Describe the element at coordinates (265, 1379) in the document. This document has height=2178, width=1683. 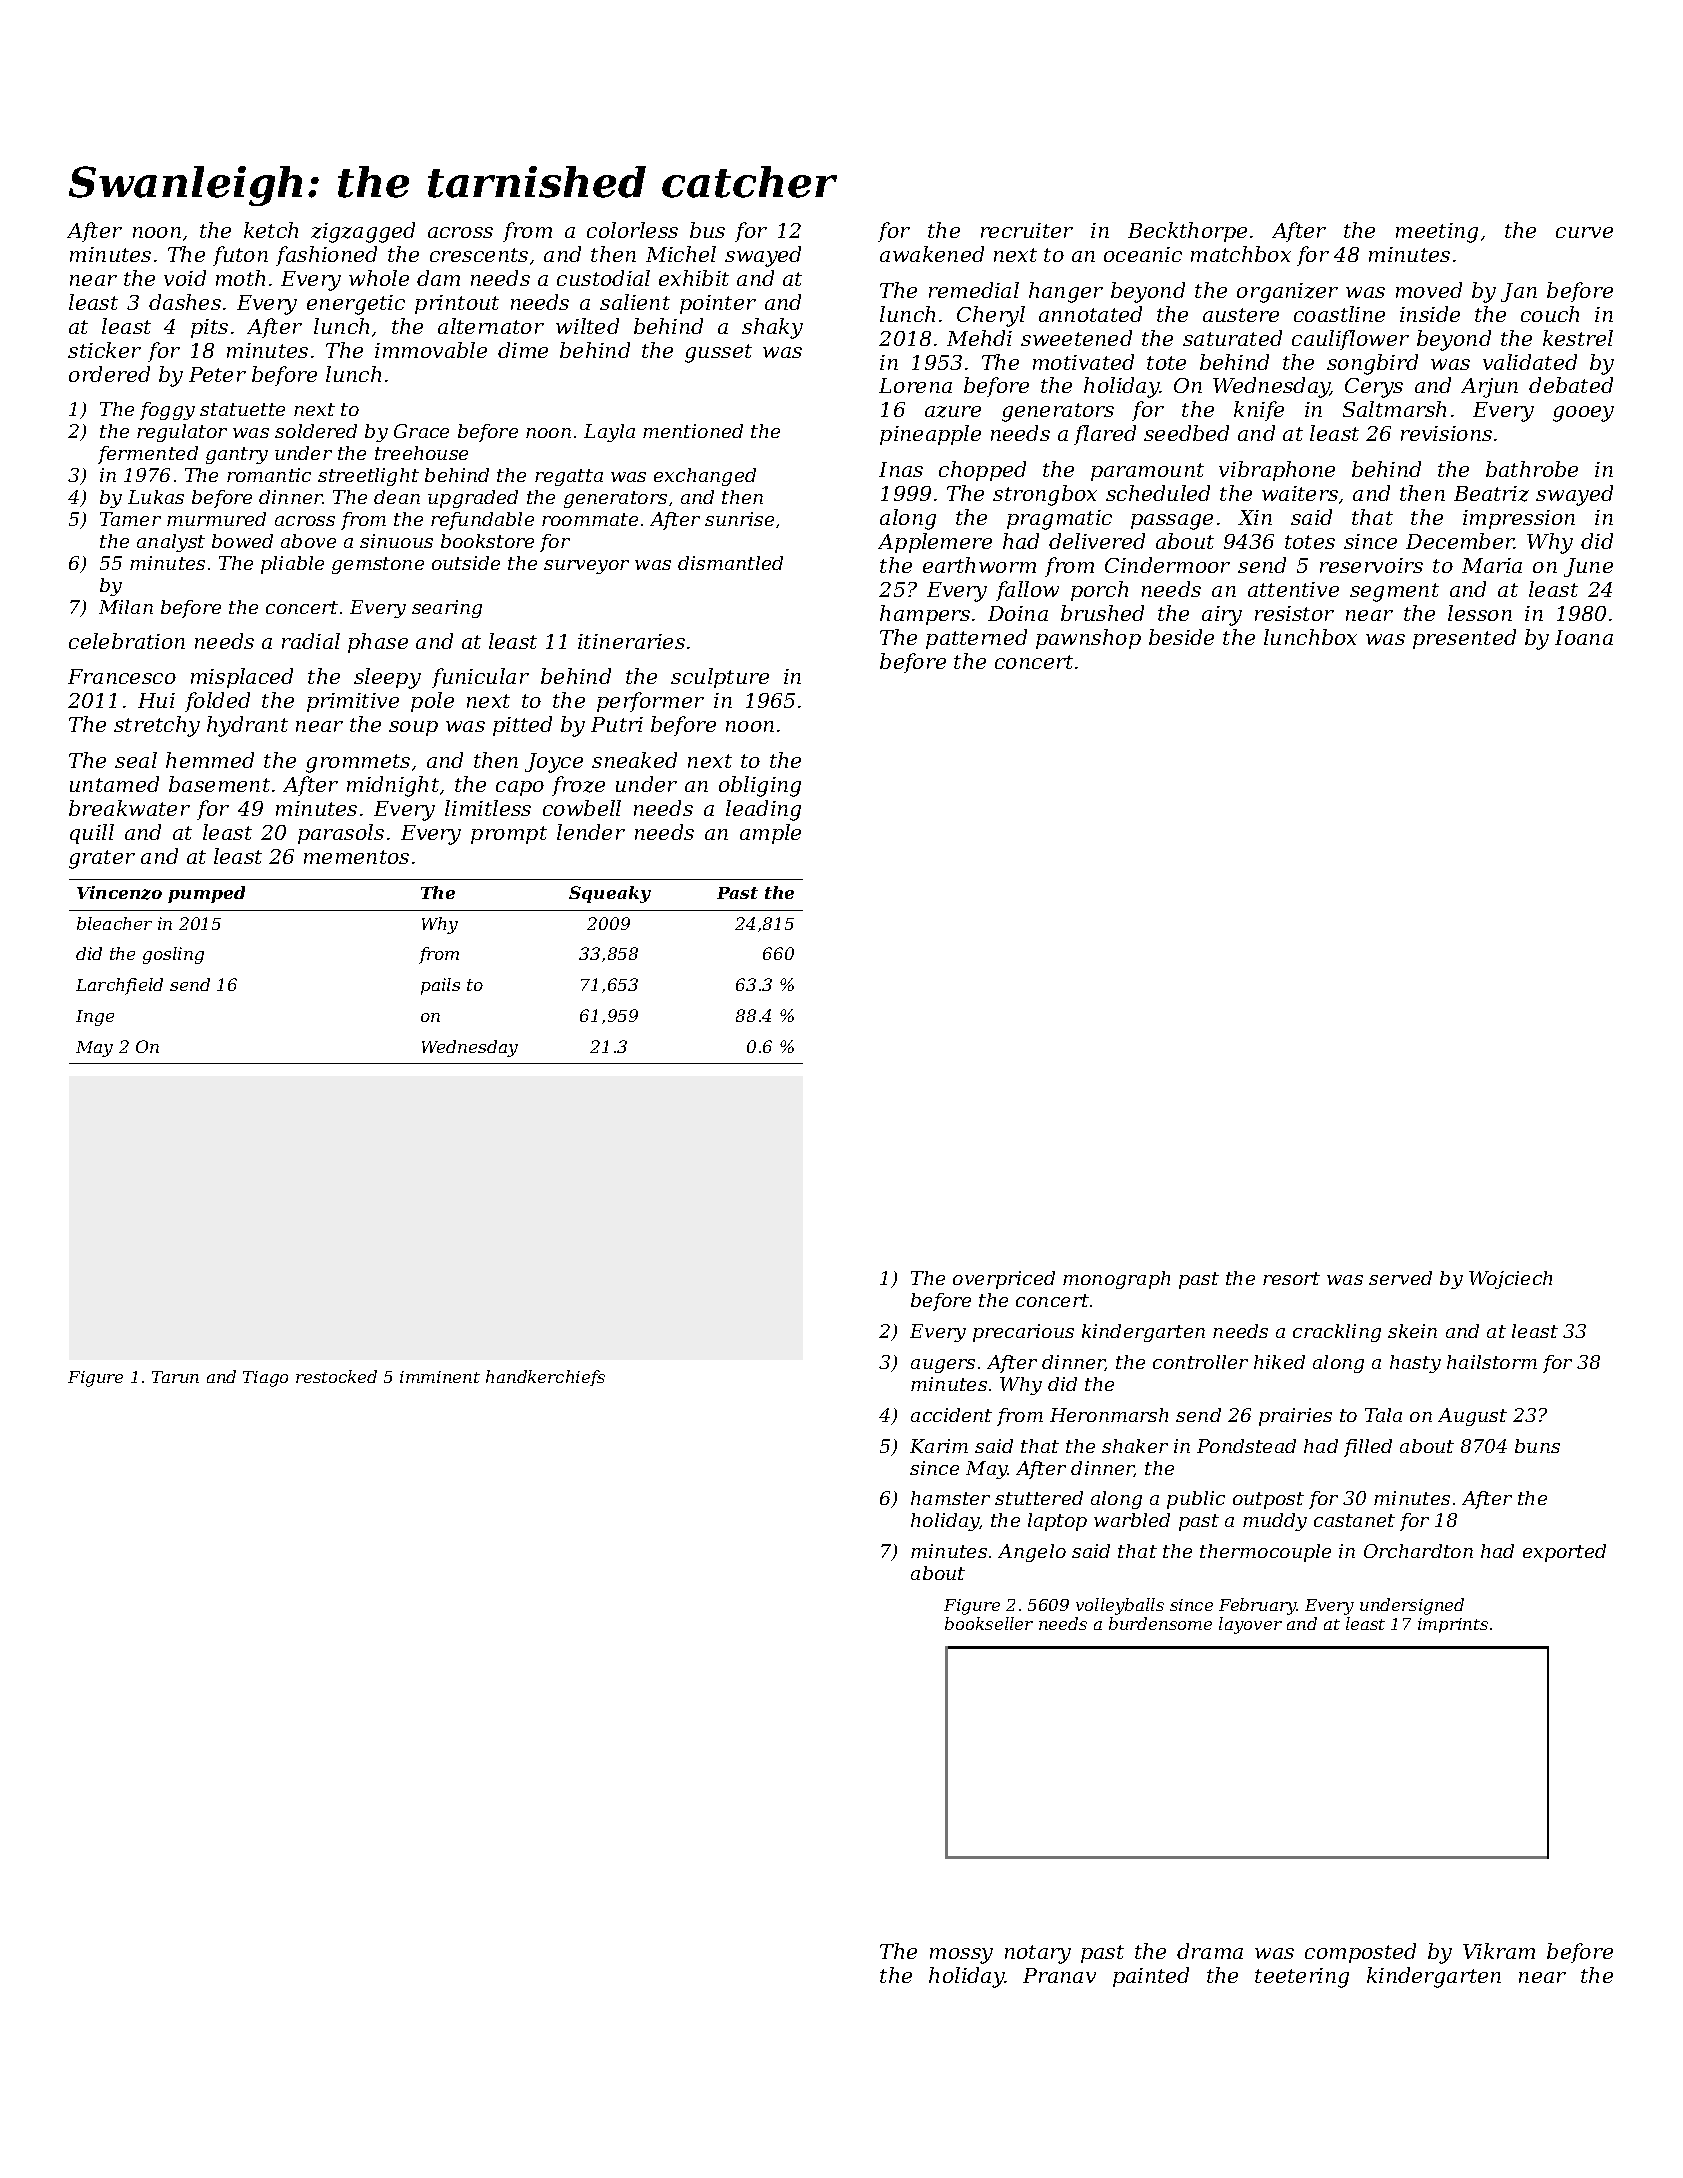
I see `Tiago` at that location.
